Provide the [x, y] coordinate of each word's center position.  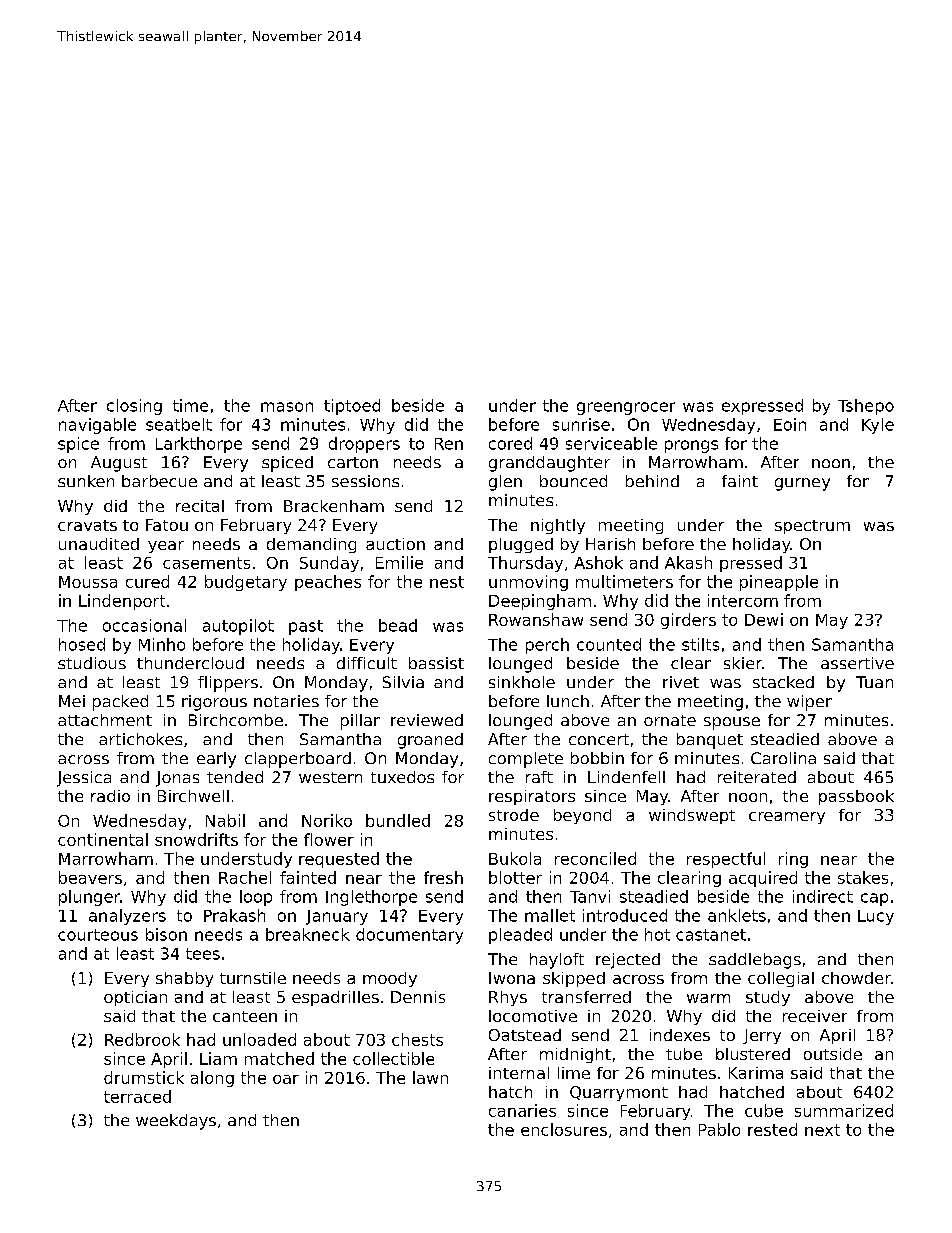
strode [514, 815]
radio [110, 796]
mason [287, 407]
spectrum [812, 527]
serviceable [611, 443]
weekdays [176, 1122]
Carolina [783, 758]
